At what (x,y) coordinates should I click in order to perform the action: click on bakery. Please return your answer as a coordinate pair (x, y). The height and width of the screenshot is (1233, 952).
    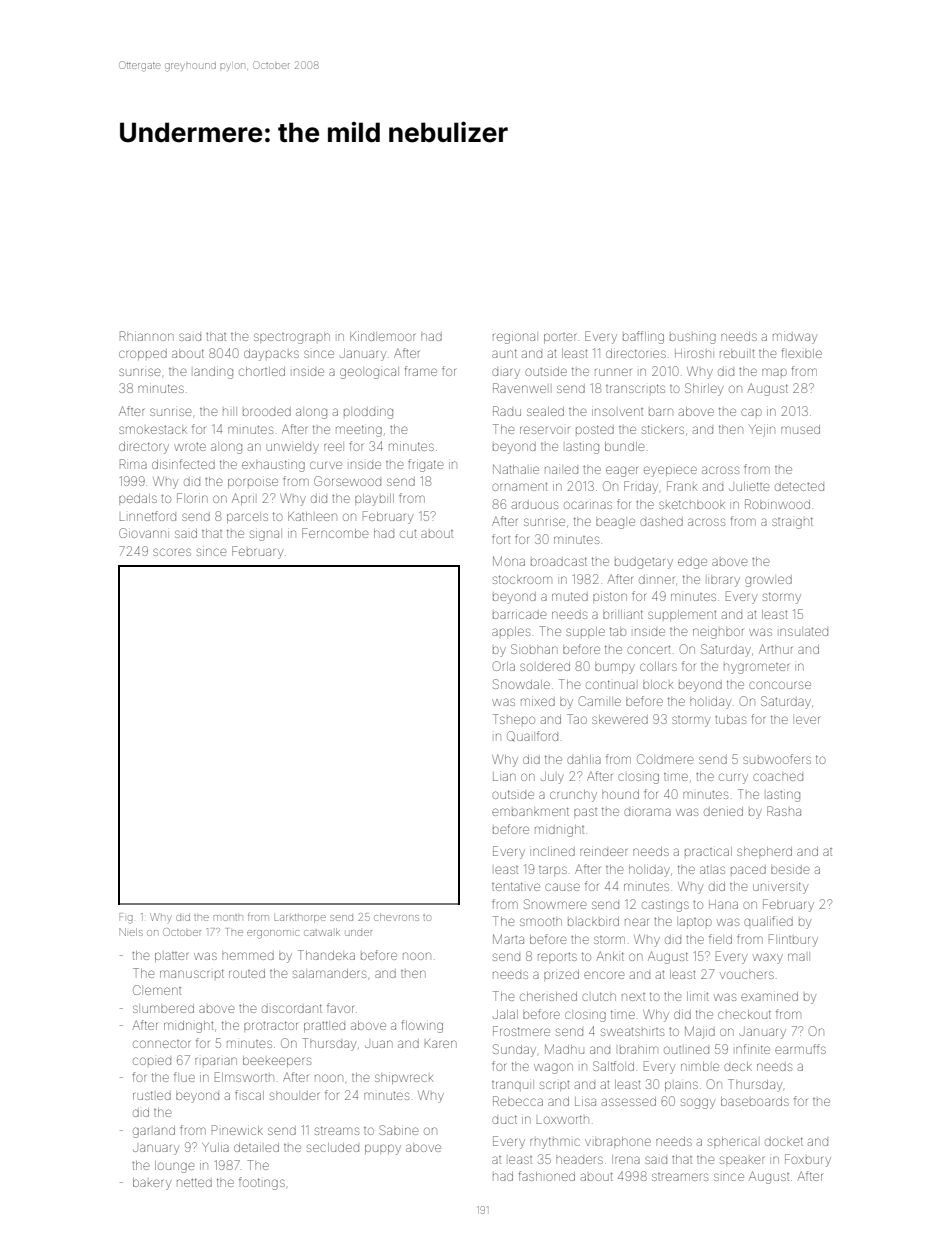
    Looking at the image, I should click on (152, 1184).
